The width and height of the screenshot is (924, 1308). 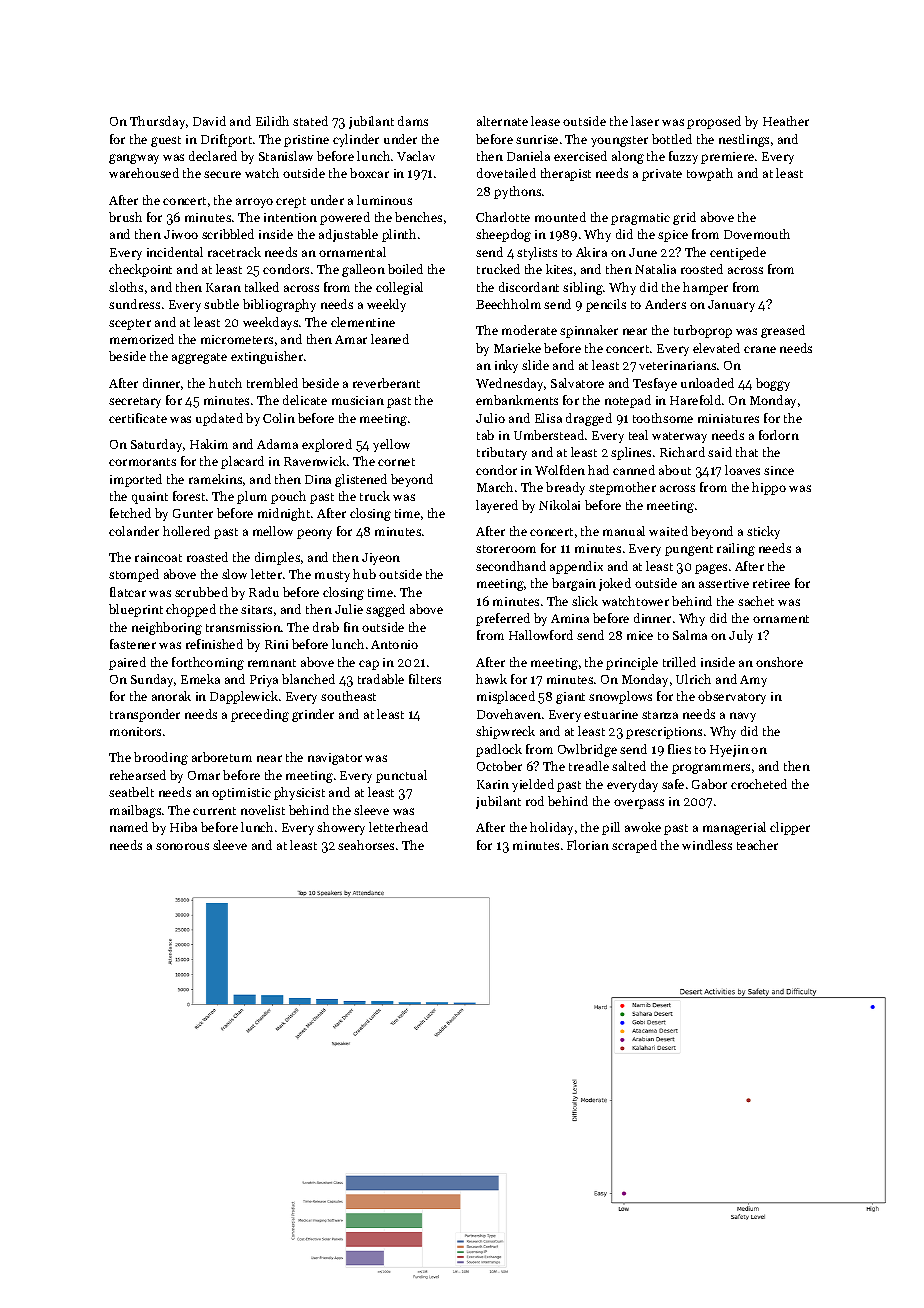 What do you see at coordinates (503, 619) in the screenshot?
I see `preferred` at bounding box center [503, 619].
